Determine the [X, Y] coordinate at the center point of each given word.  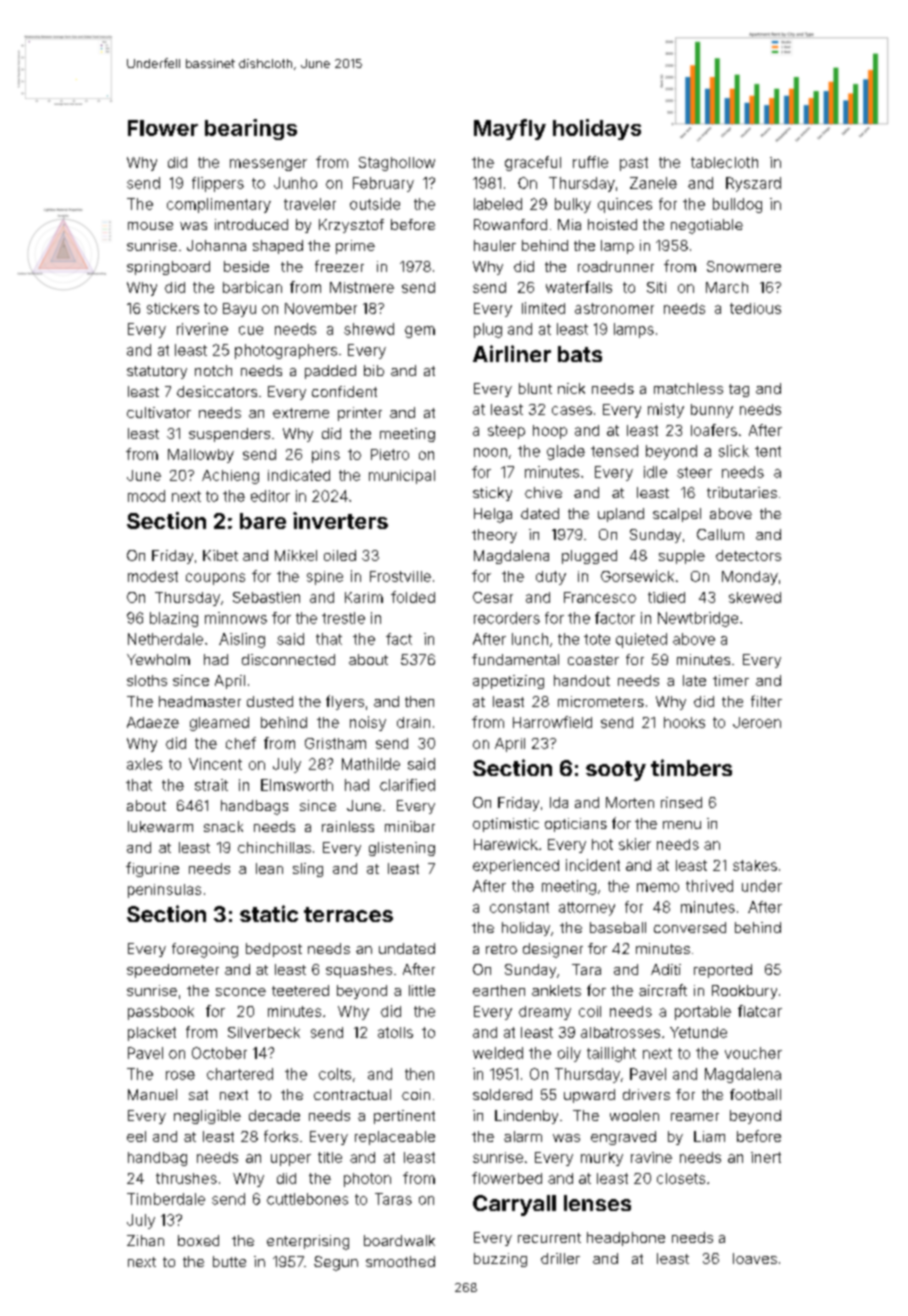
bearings [251, 129]
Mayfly [510, 129]
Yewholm [158, 659]
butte [229, 1261]
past [634, 164]
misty [666, 410]
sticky [492, 494]
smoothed [400, 1261]
